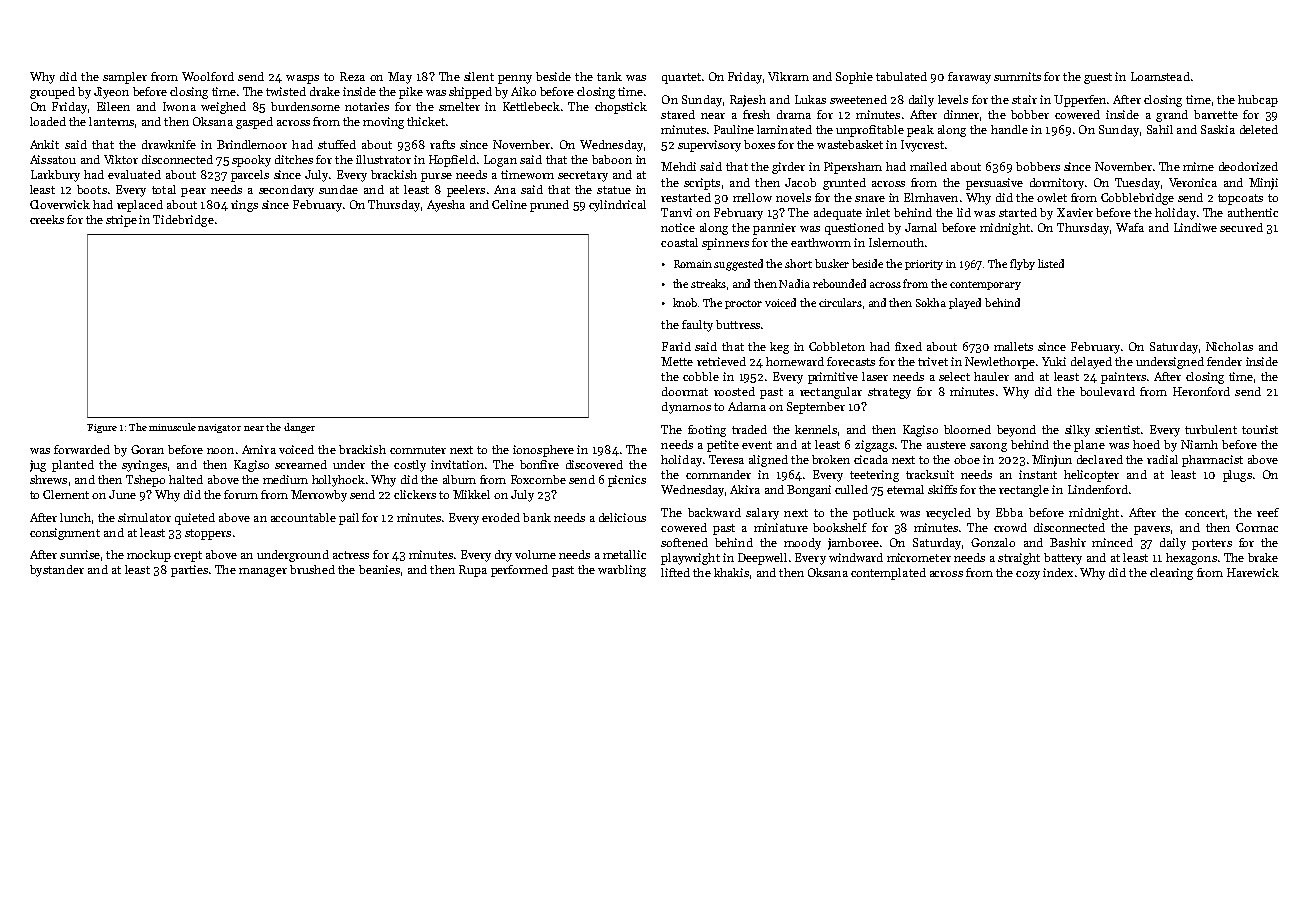 Image resolution: width=1308 pixels, height=924 pixels. What do you see at coordinates (189, 571) in the page?
I see `parties` at bounding box center [189, 571].
